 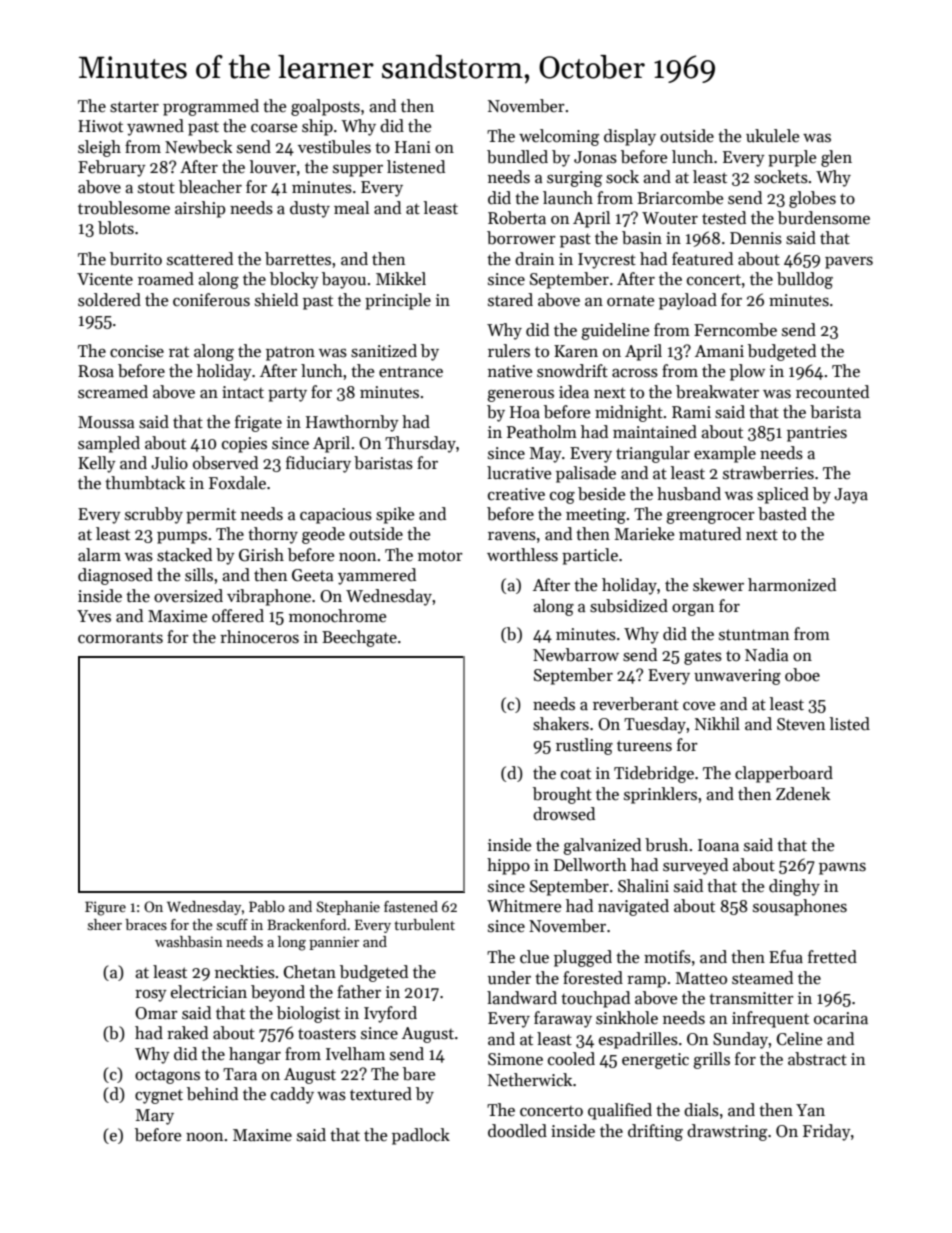 What do you see at coordinates (688, 301) in the page?
I see `payload` at bounding box center [688, 301].
